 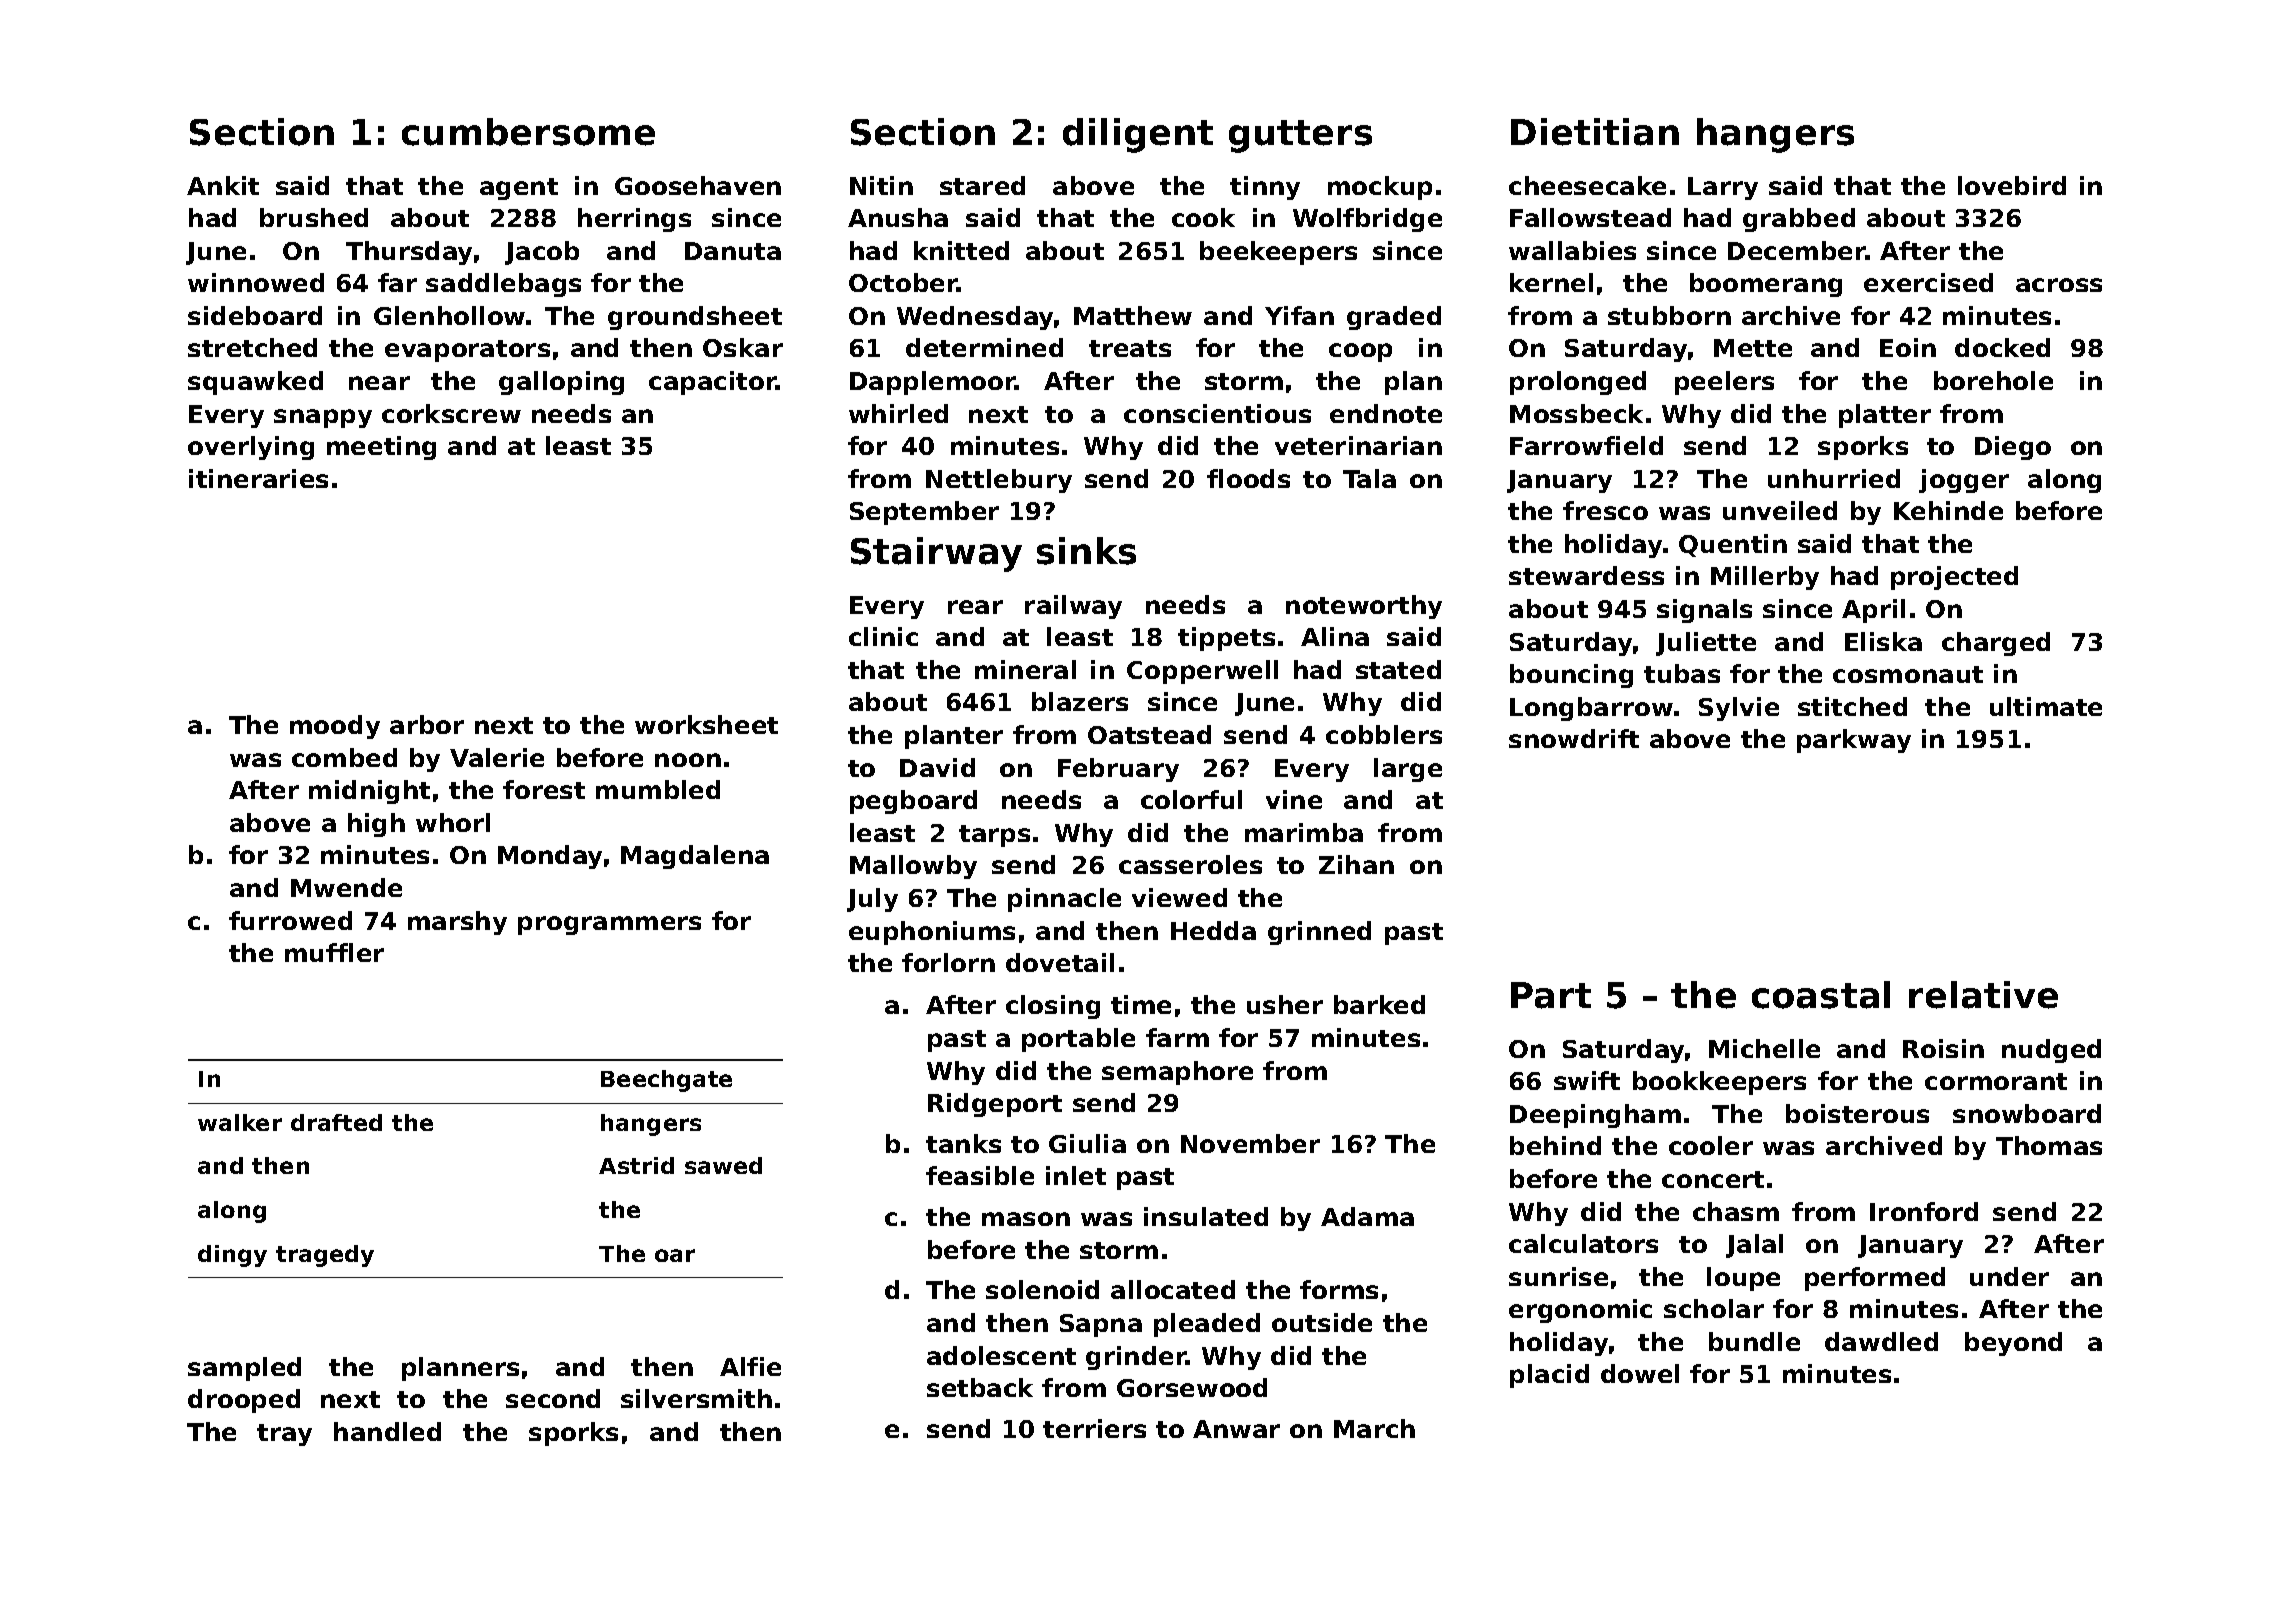 What do you see at coordinates (1669, 315) in the screenshot?
I see `stubborn` at bounding box center [1669, 315].
